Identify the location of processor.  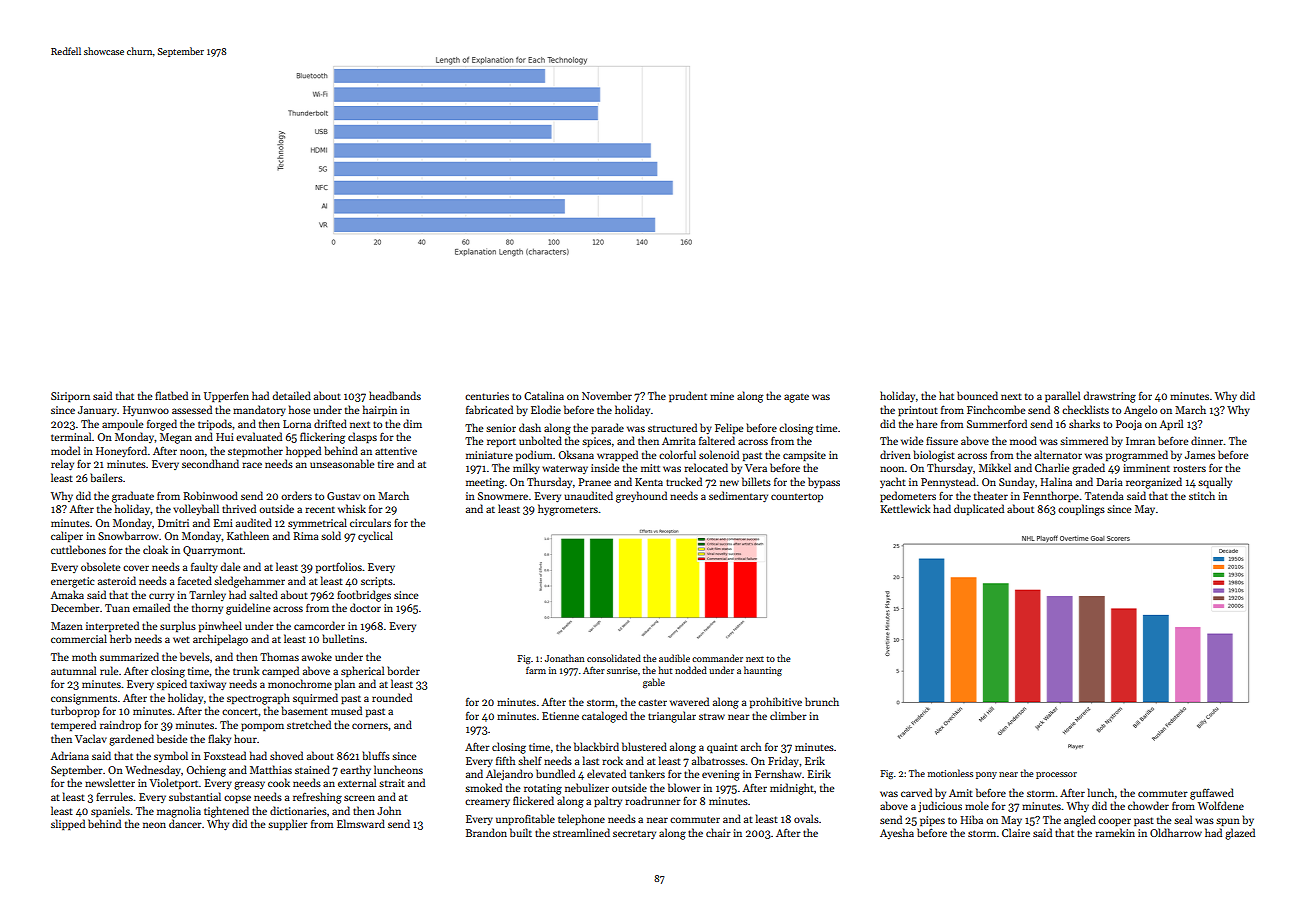
(1056, 775).
